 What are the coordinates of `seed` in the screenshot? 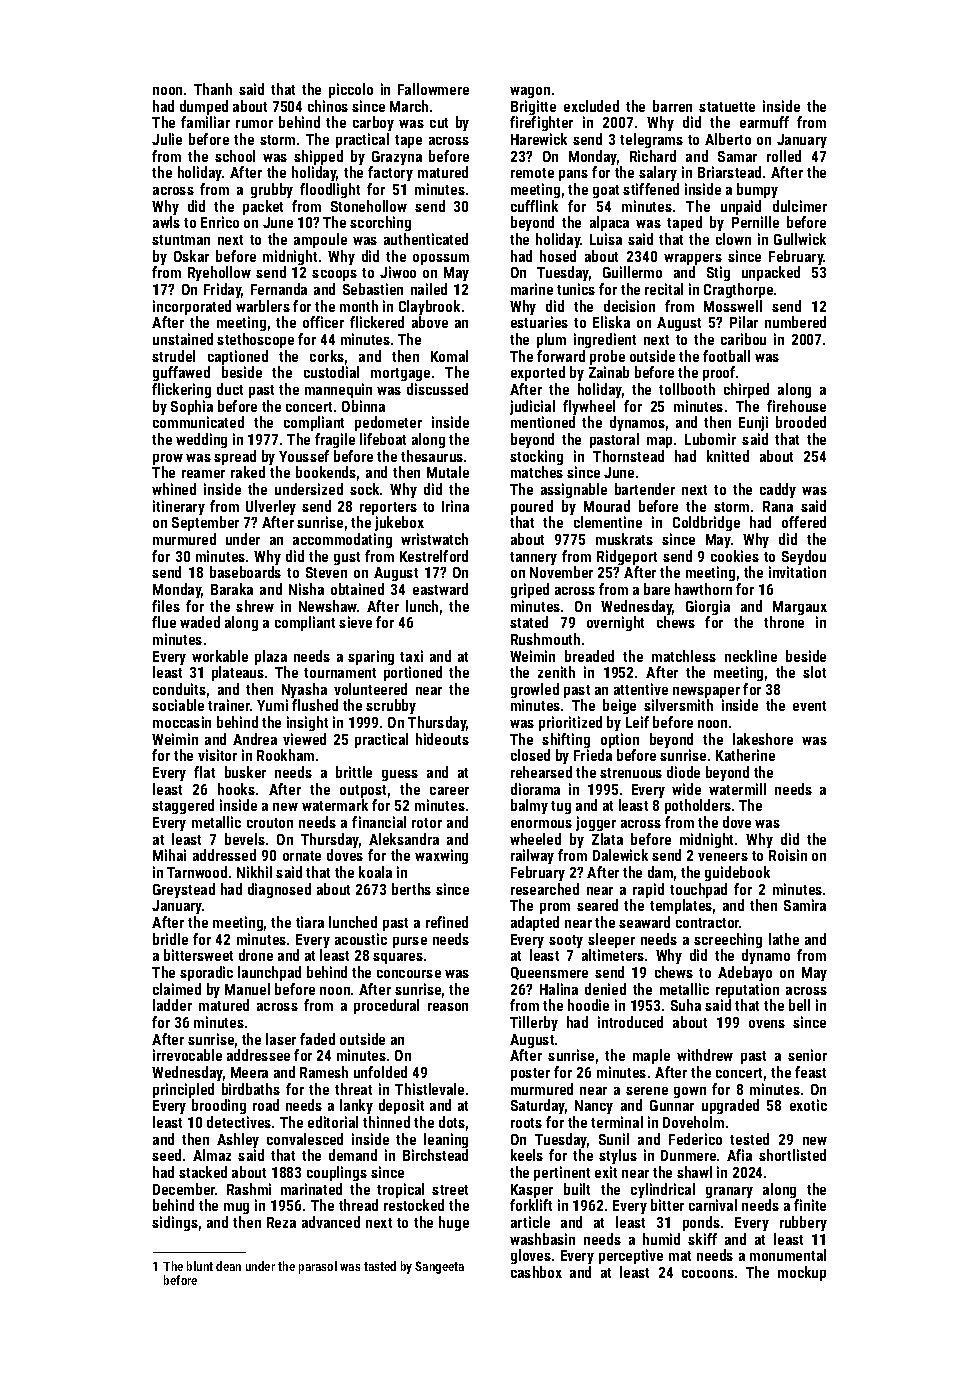 It's located at (166, 1155).
